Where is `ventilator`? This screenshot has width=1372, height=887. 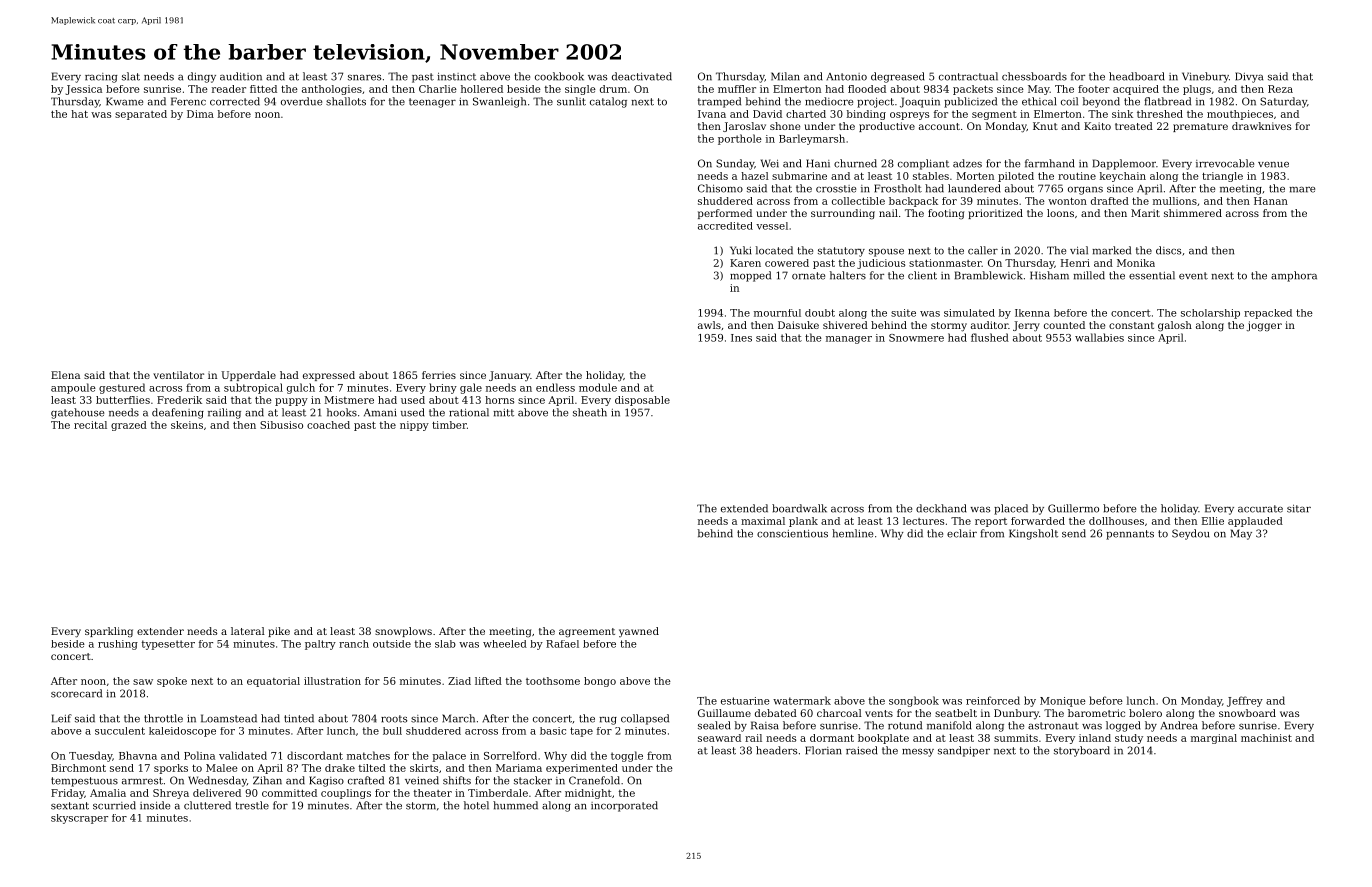 ventilator is located at coordinates (178, 375).
